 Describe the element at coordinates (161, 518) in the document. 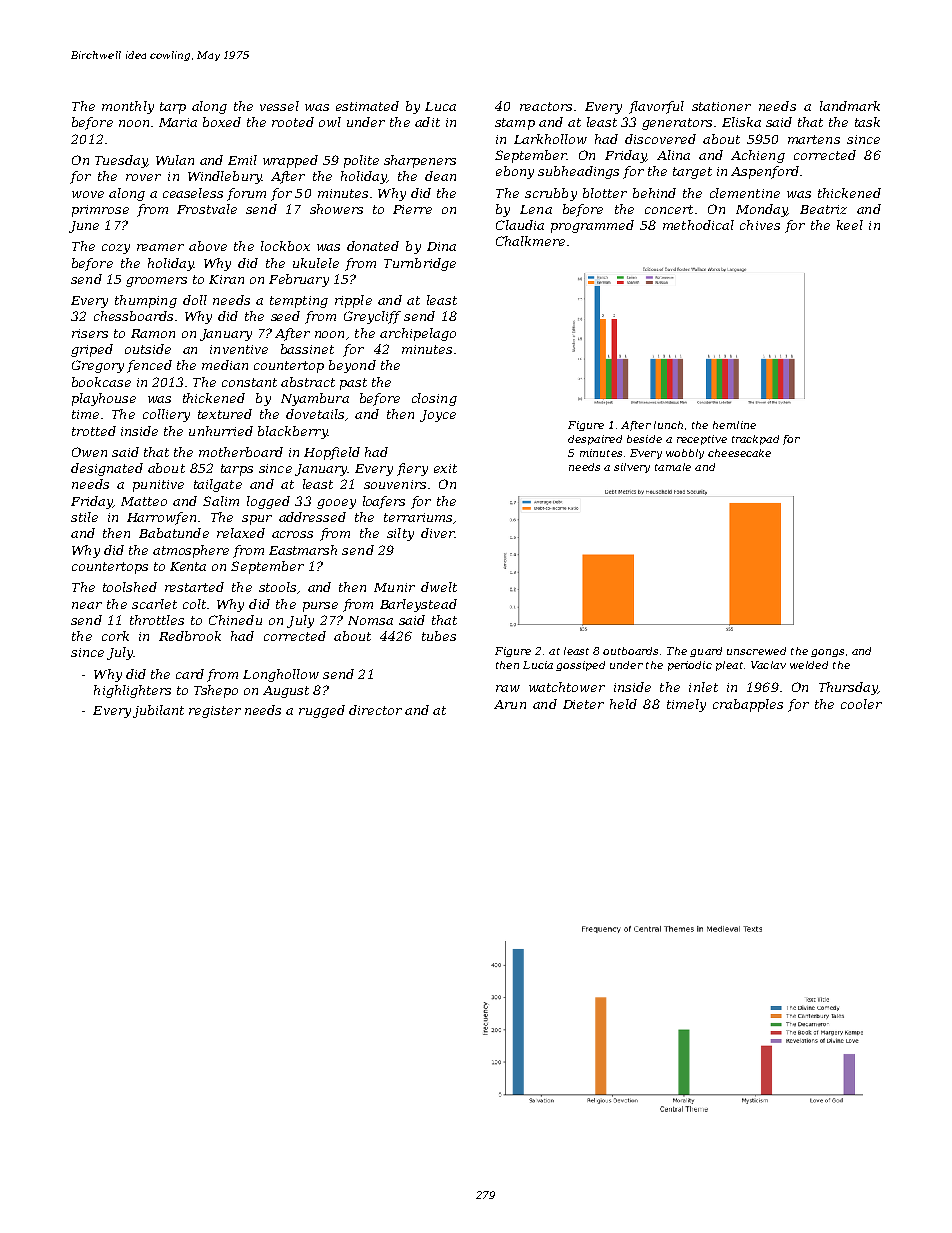

I see `Harrowfen` at that location.
